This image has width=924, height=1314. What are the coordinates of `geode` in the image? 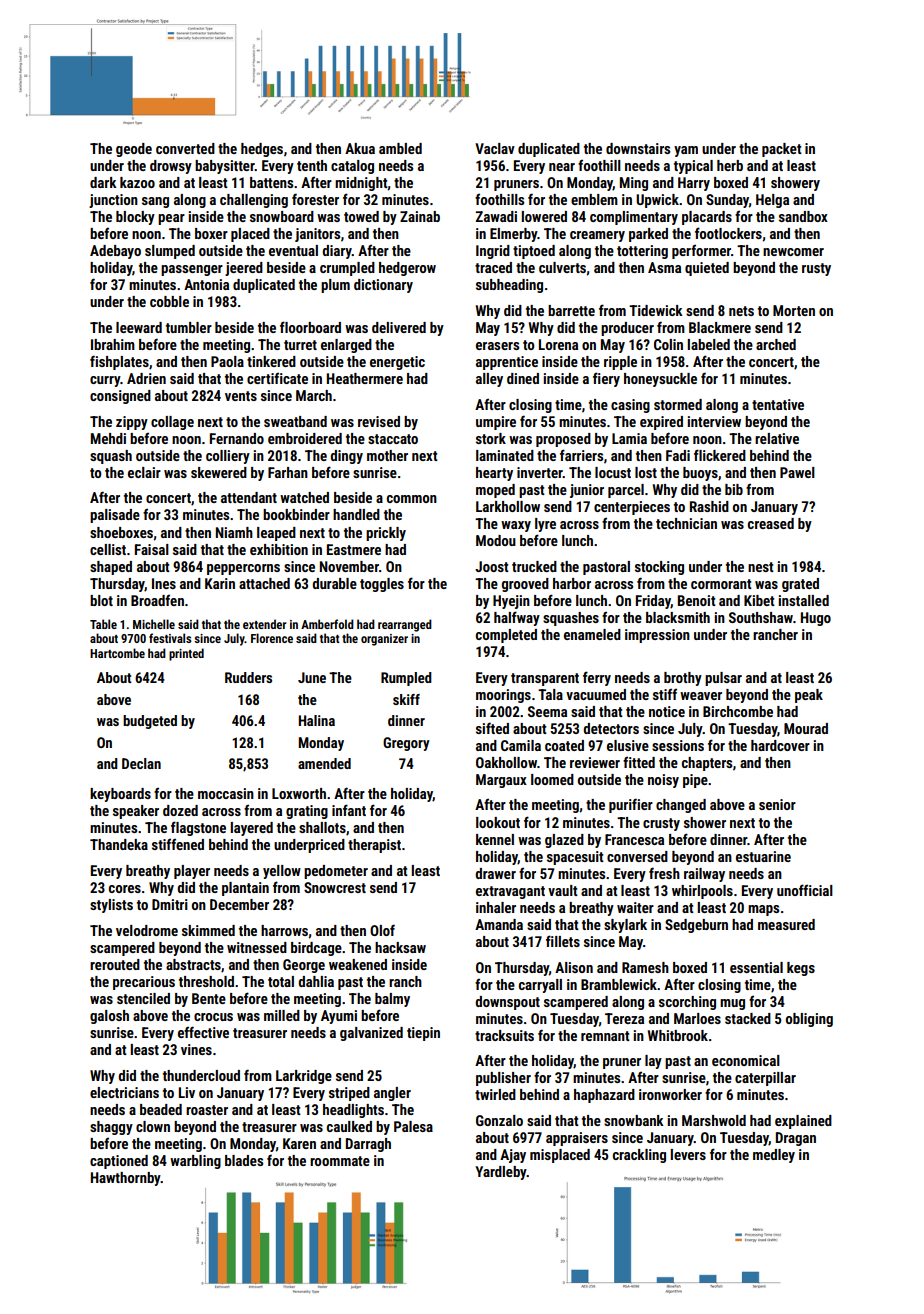 It's located at (134, 150).
